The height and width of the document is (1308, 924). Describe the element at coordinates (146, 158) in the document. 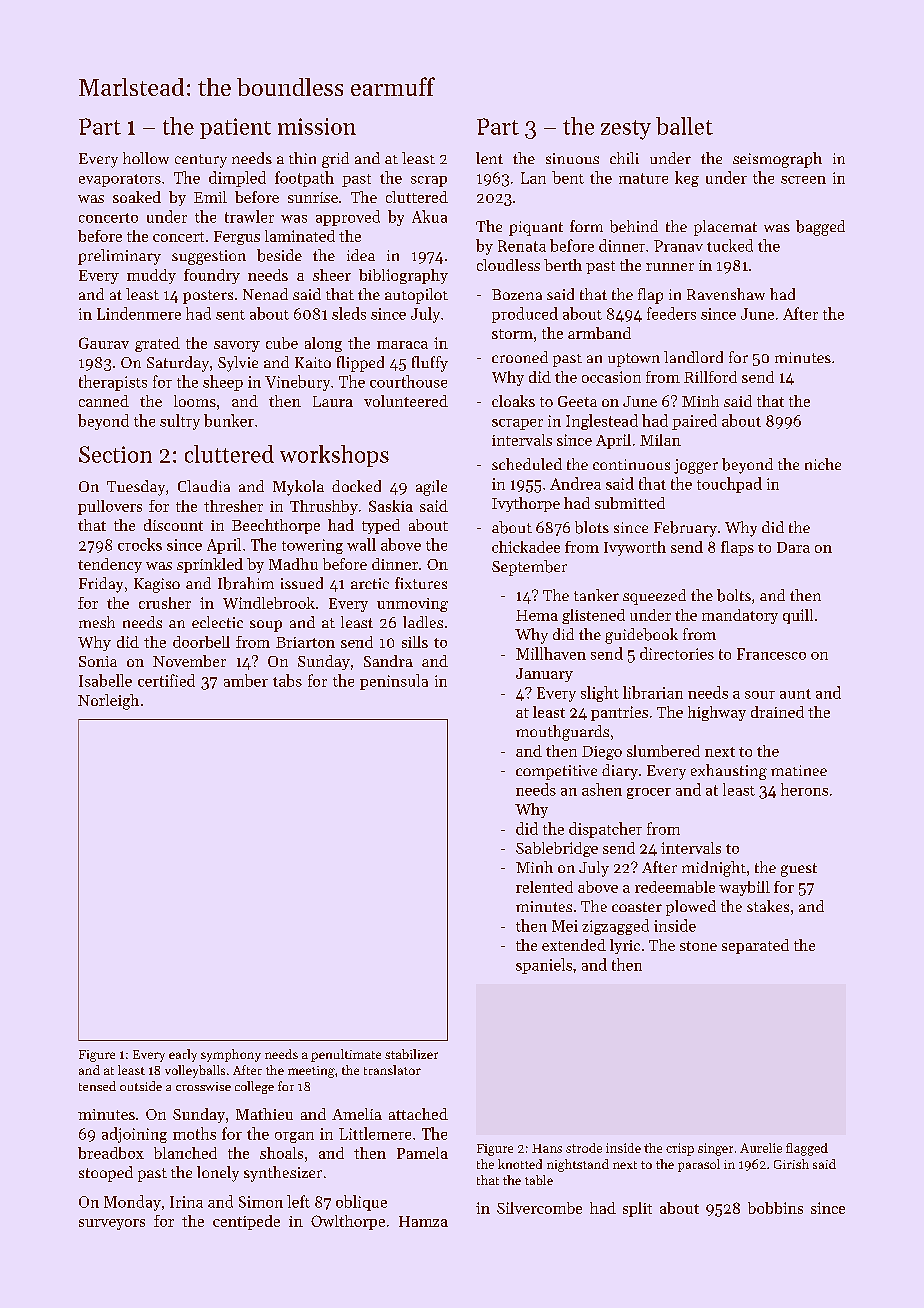

I see `hollow` at that location.
